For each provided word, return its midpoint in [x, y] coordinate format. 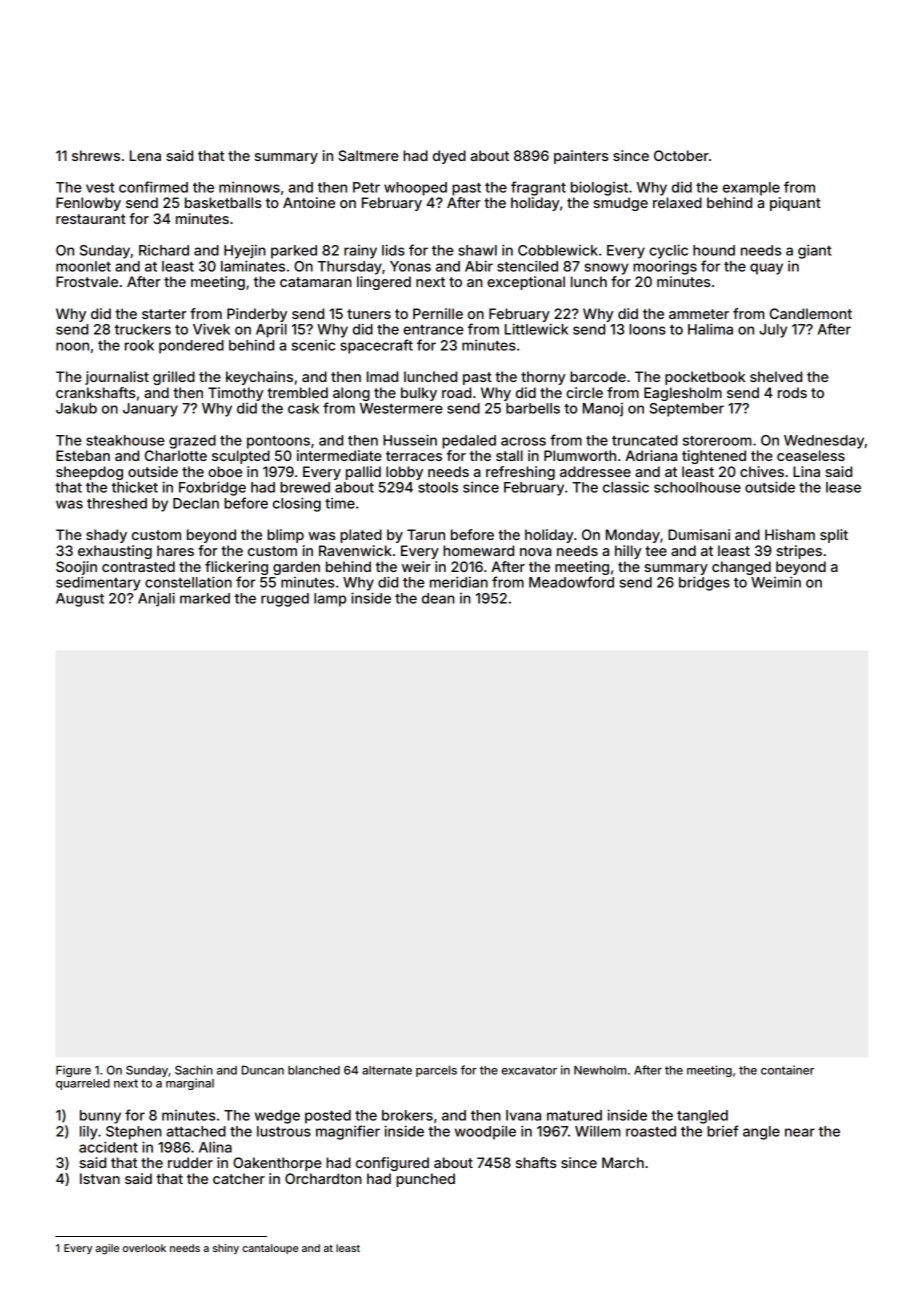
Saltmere [368, 155]
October [681, 155]
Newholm [600, 1070]
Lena [145, 155]
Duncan [263, 1070]
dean [438, 598]
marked [205, 598]
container [787, 1070]
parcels [436, 1071]
